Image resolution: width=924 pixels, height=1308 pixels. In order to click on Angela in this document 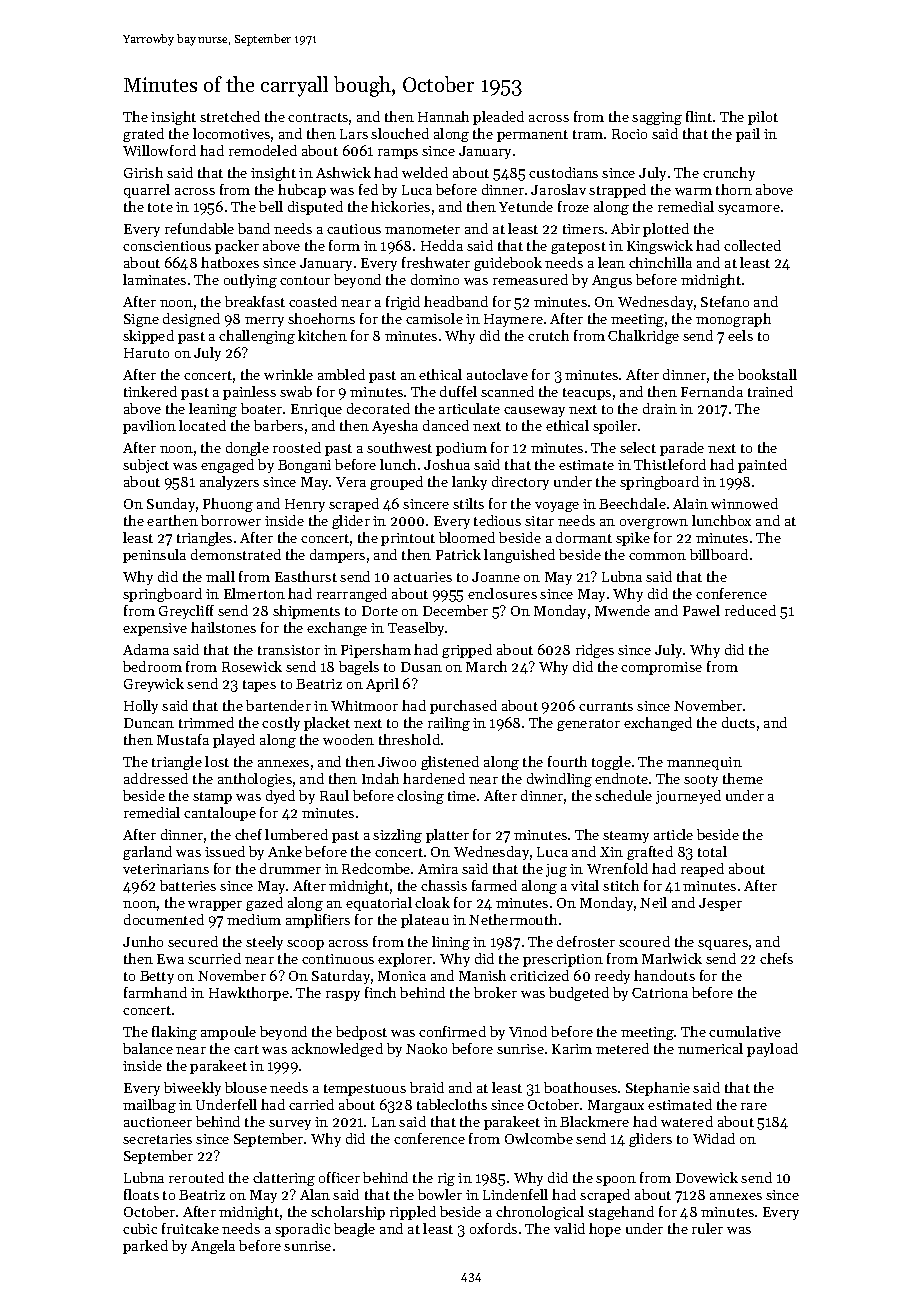, I will do `click(213, 1247)`.
